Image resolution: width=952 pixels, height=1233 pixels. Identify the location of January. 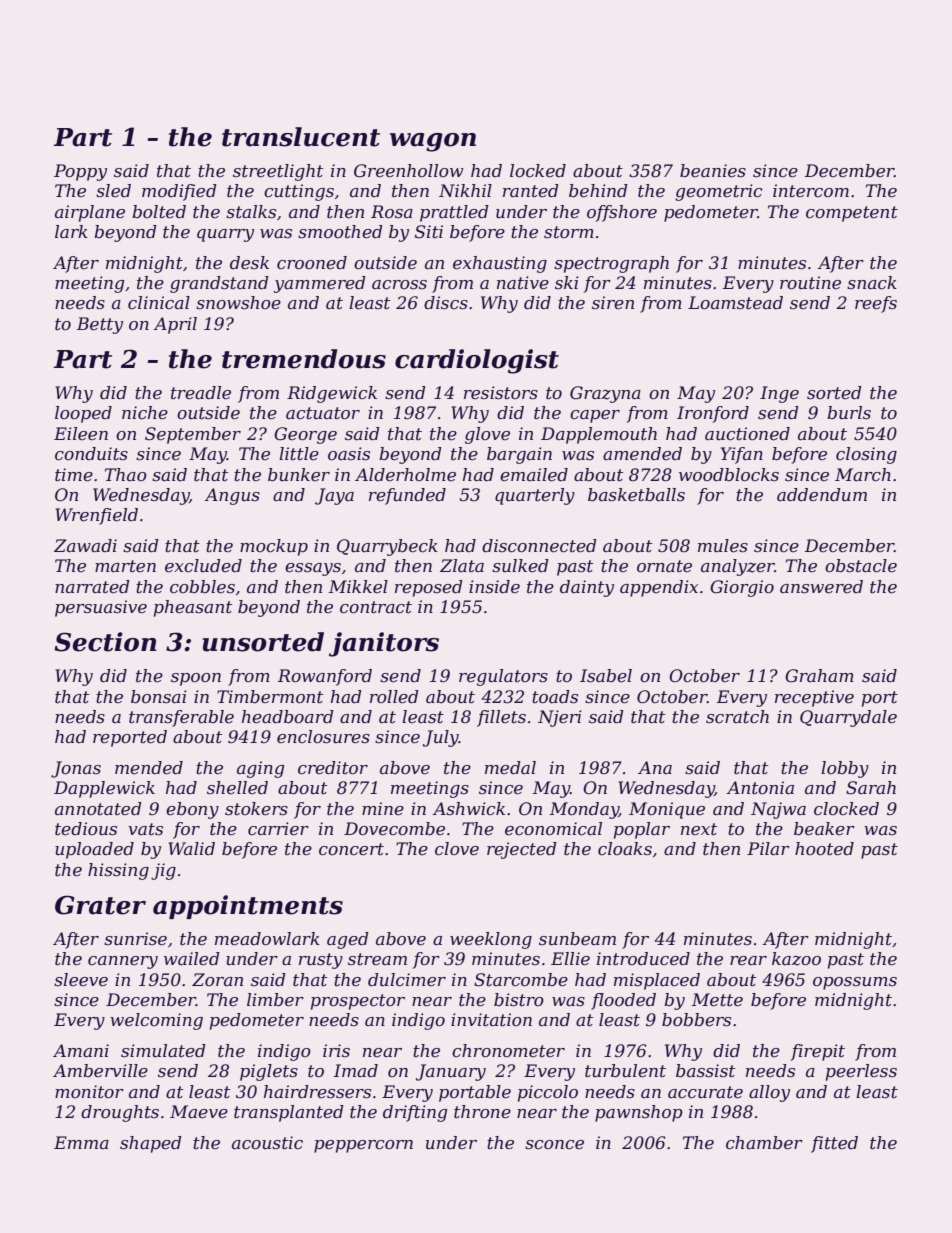
(451, 1072).
